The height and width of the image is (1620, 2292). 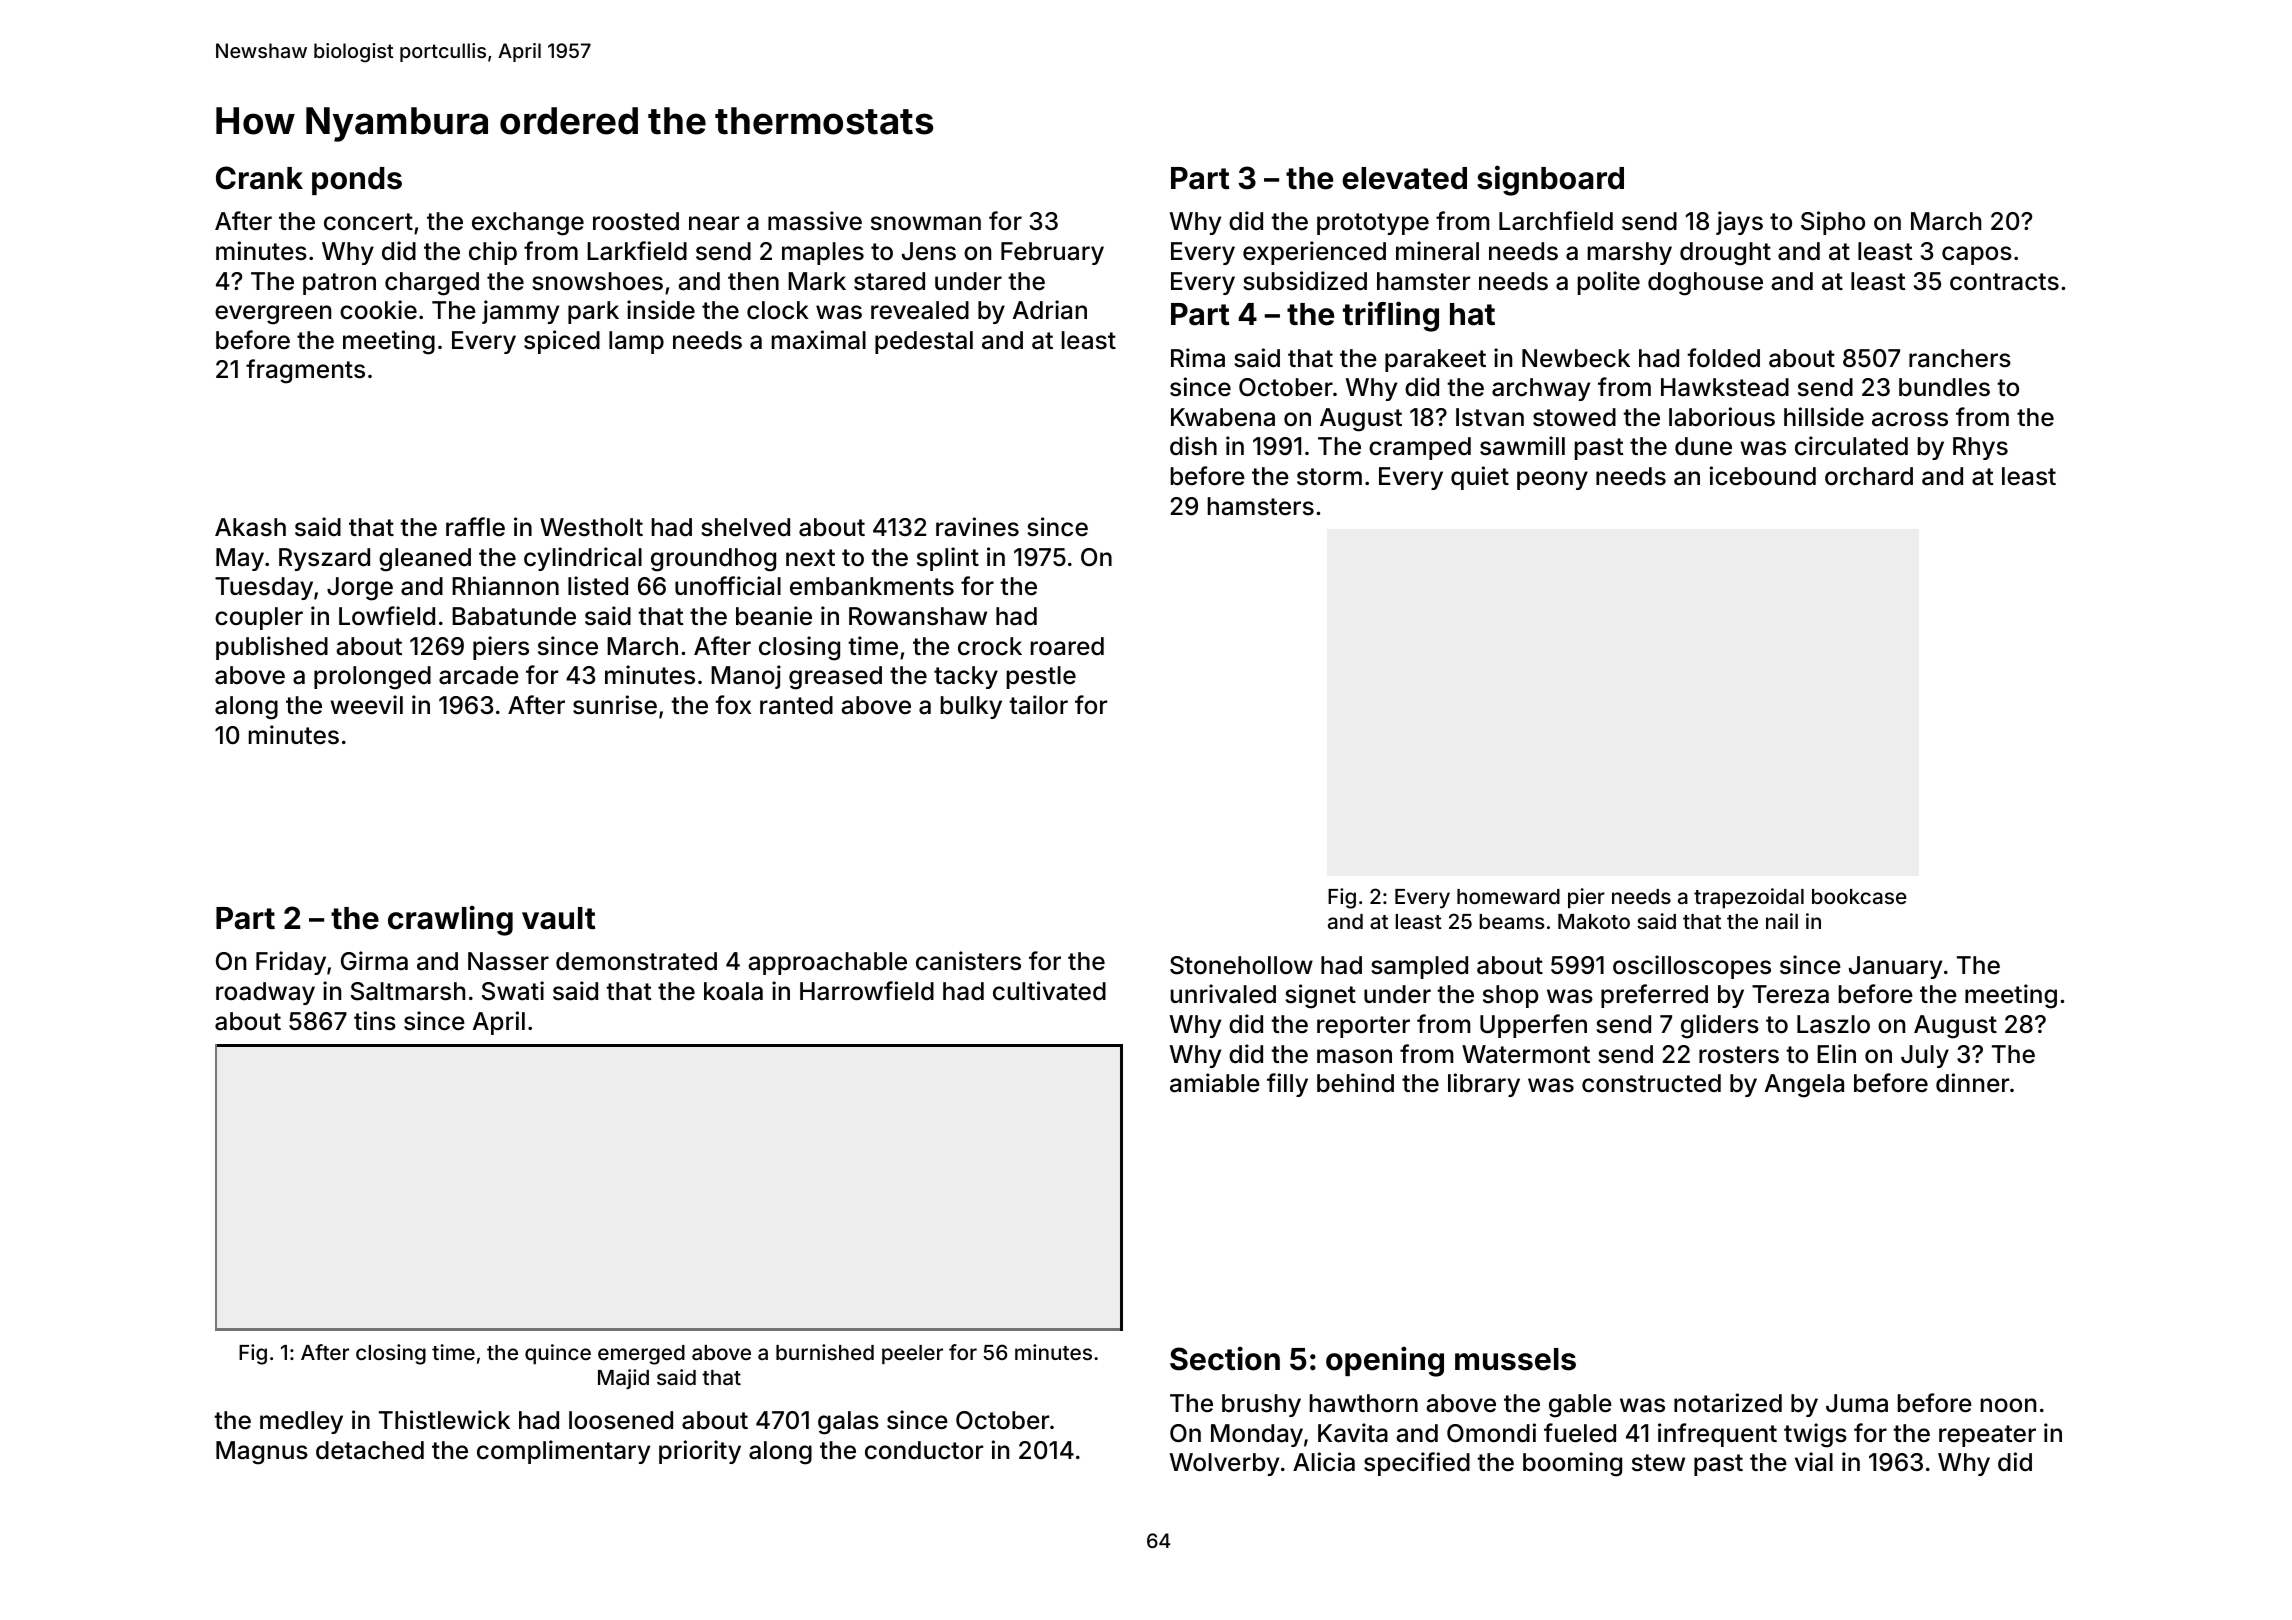 I want to click on vial, so click(x=1814, y=1462).
